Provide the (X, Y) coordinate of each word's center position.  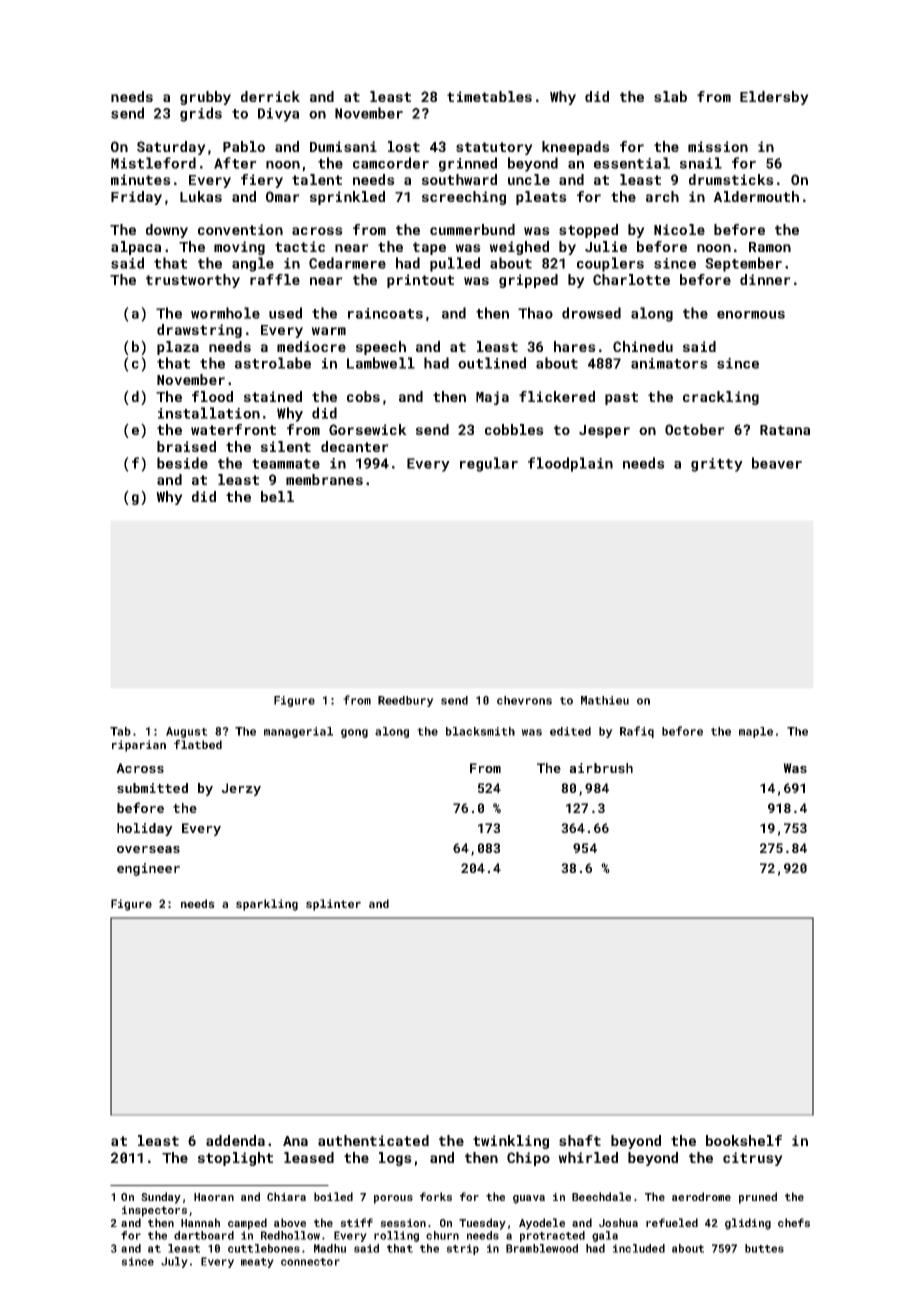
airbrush (601, 768)
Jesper (604, 431)
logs (395, 1159)
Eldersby (774, 98)
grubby (205, 98)
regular (489, 464)
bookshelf (744, 1140)
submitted (152, 788)
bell (277, 496)
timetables (489, 96)
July (174, 1262)
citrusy (753, 1159)
